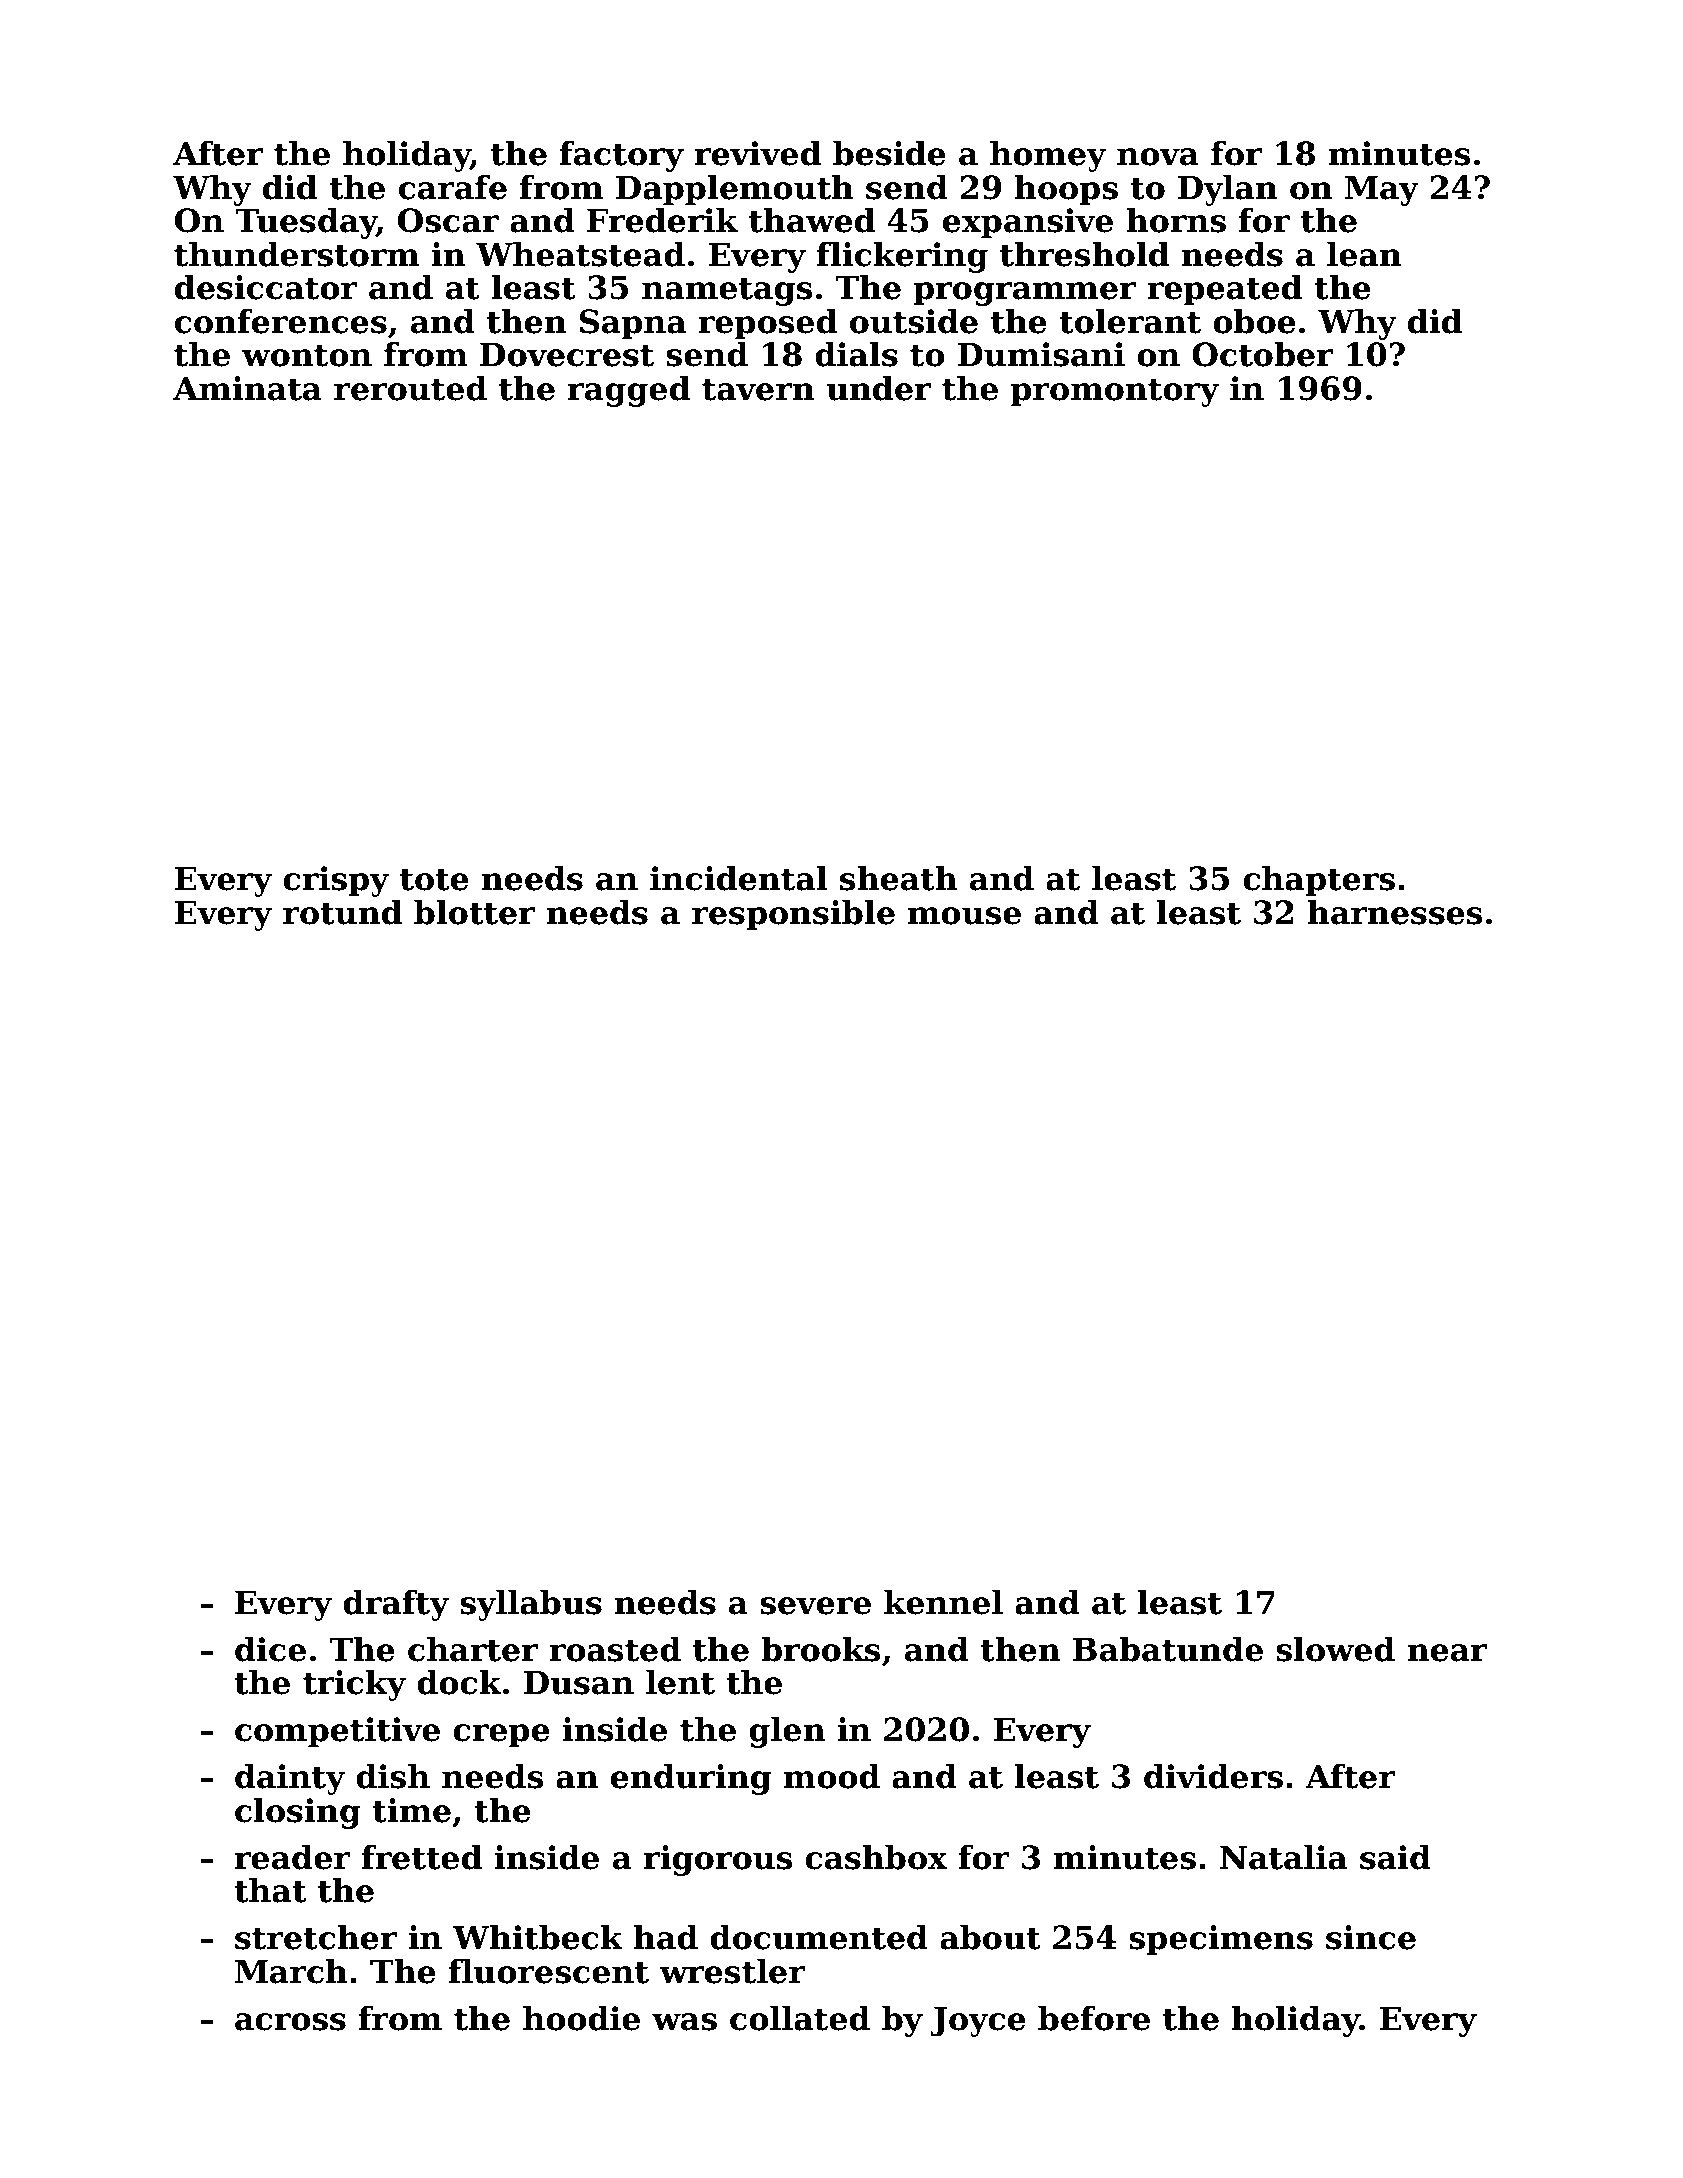  I want to click on near, so click(1447, 1653).
